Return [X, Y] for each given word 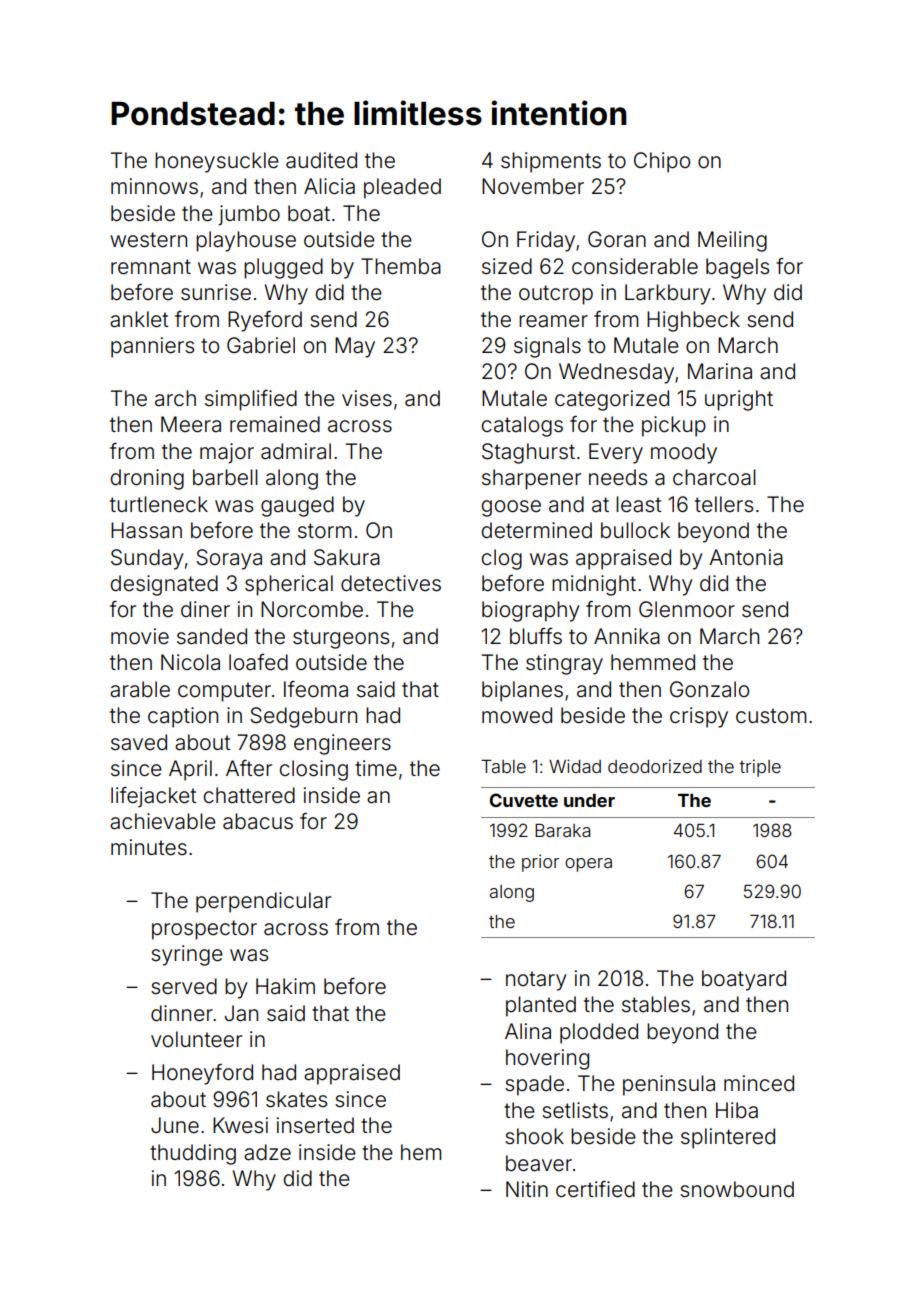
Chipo [662, 162]
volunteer [196, 1039]
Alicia [329, 186]
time [376, 768]
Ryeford [265, 321]
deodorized [655, 766]
